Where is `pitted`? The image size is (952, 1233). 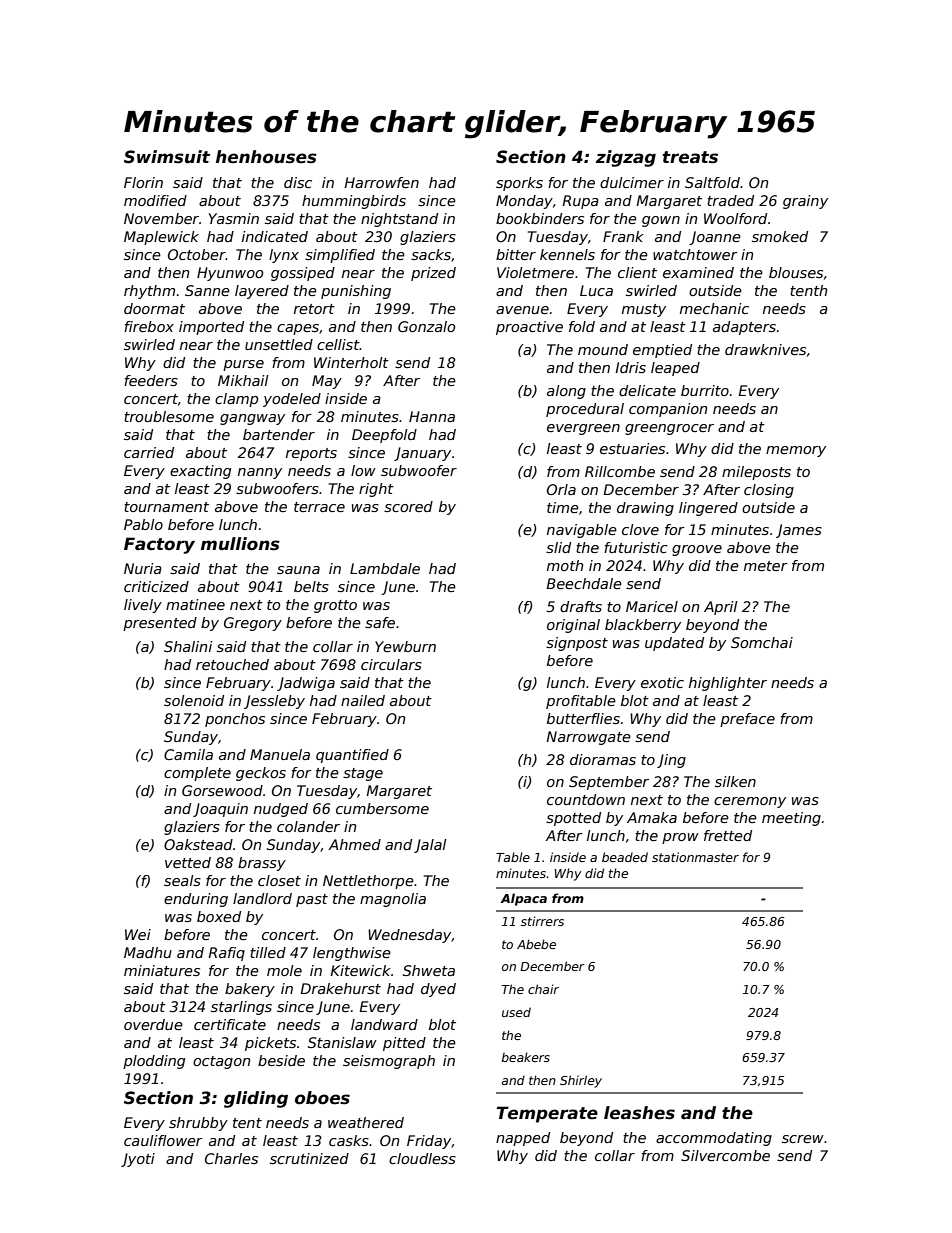 pitted is located at coordinates (404, 1044).
